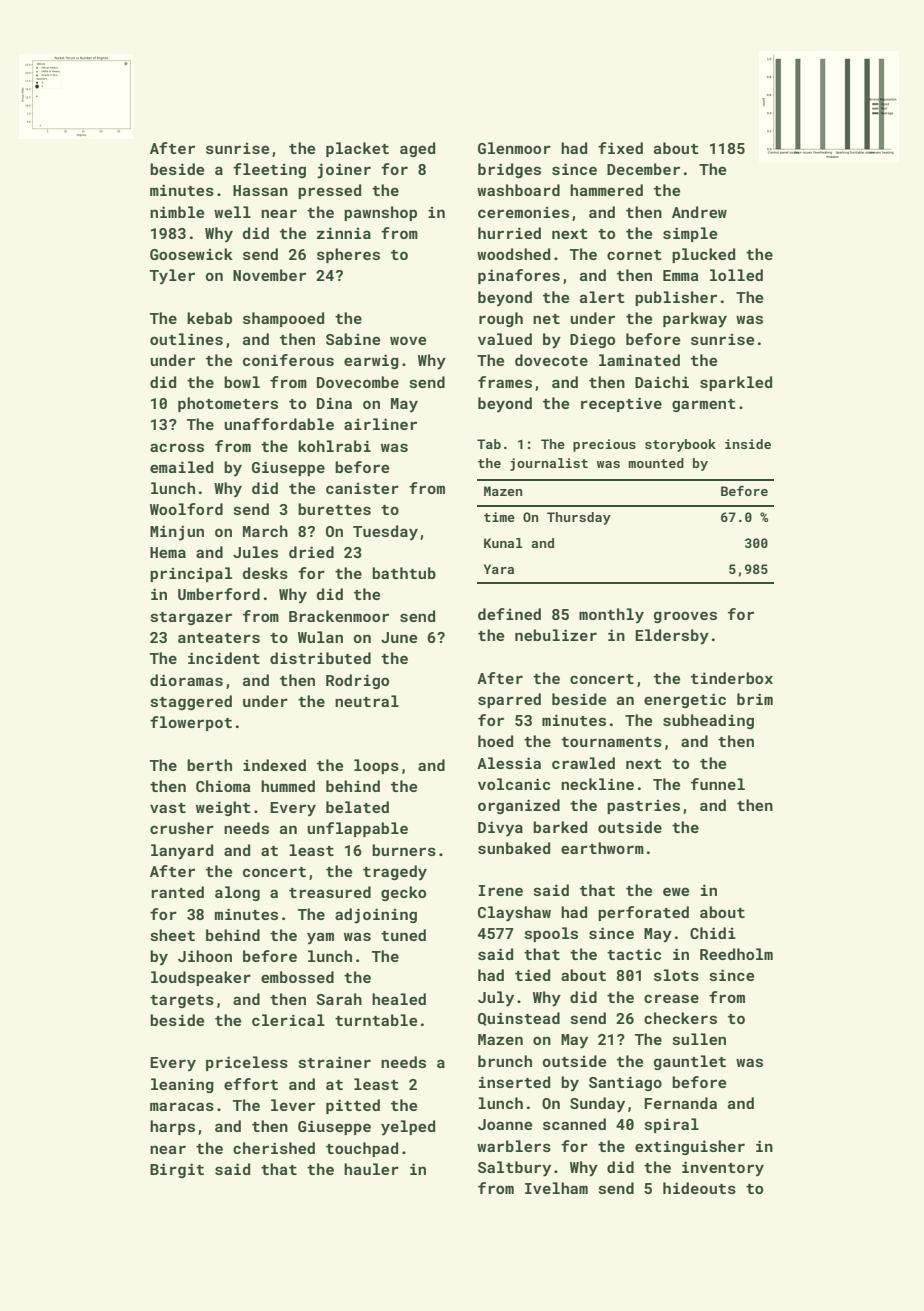 This page has width=924, height=1311. What do you see at coordinates (718, 784) in the page?
I see `funnel` at bounding box center [718, 784].
